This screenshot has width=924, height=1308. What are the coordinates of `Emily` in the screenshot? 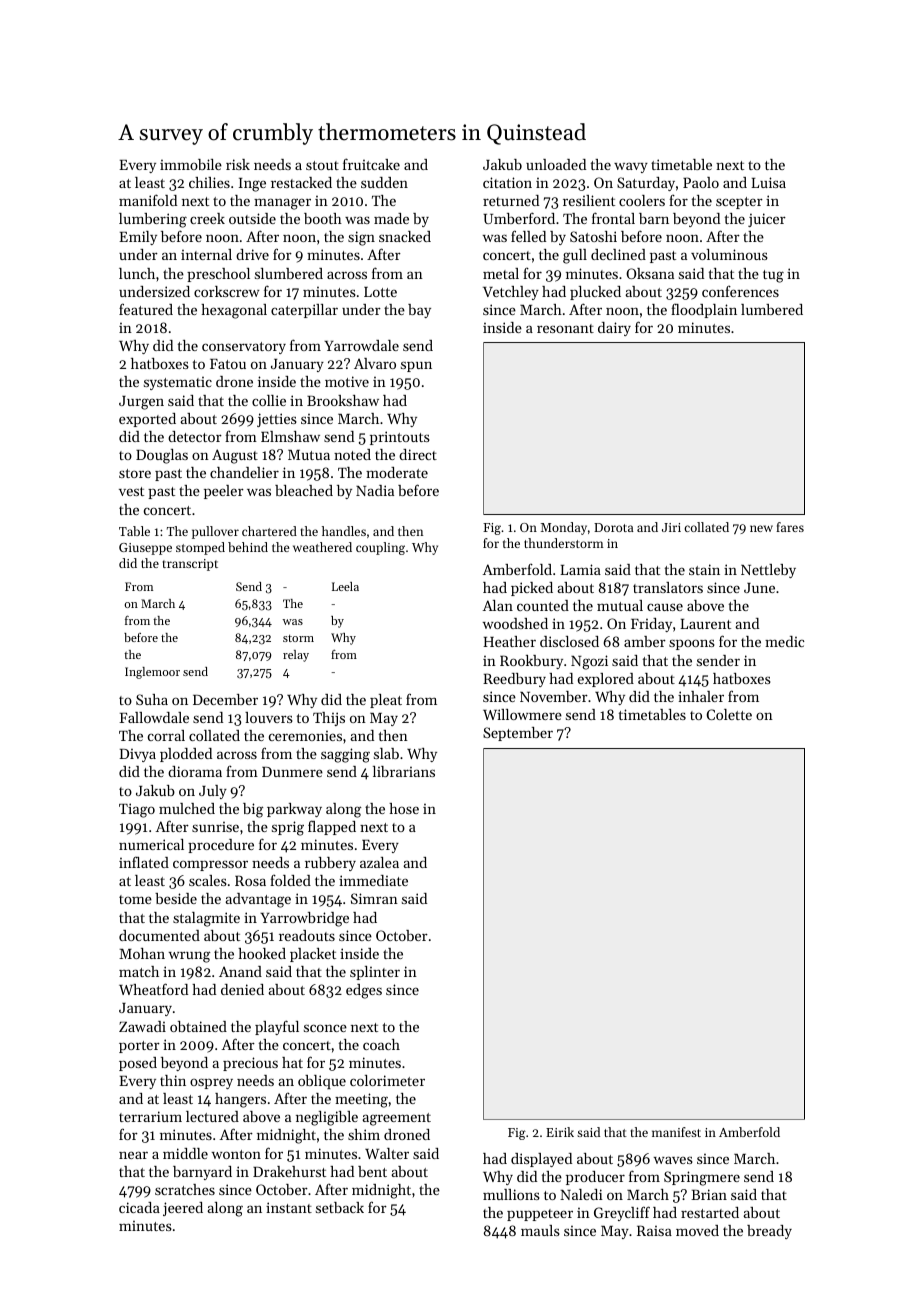 It's located at (138, 238).
